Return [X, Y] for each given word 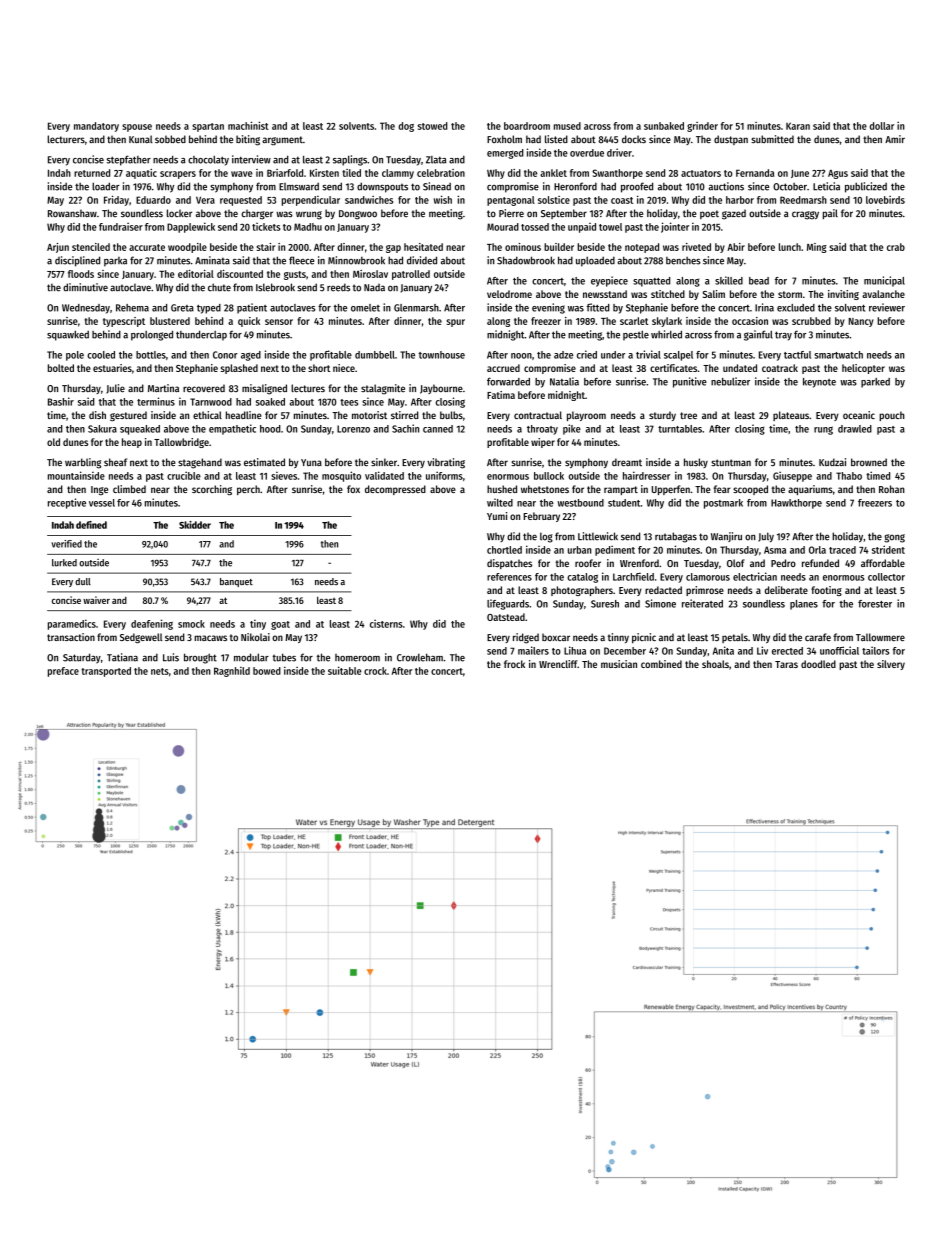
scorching [212, 490]
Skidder [195, 525]
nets [160, 671]
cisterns [386, 623]
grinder [702, 127]
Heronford [575, 186]
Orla [817, 550]
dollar [882, 126]
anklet [553, 173]
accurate [147, 247]
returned [92, 173]
